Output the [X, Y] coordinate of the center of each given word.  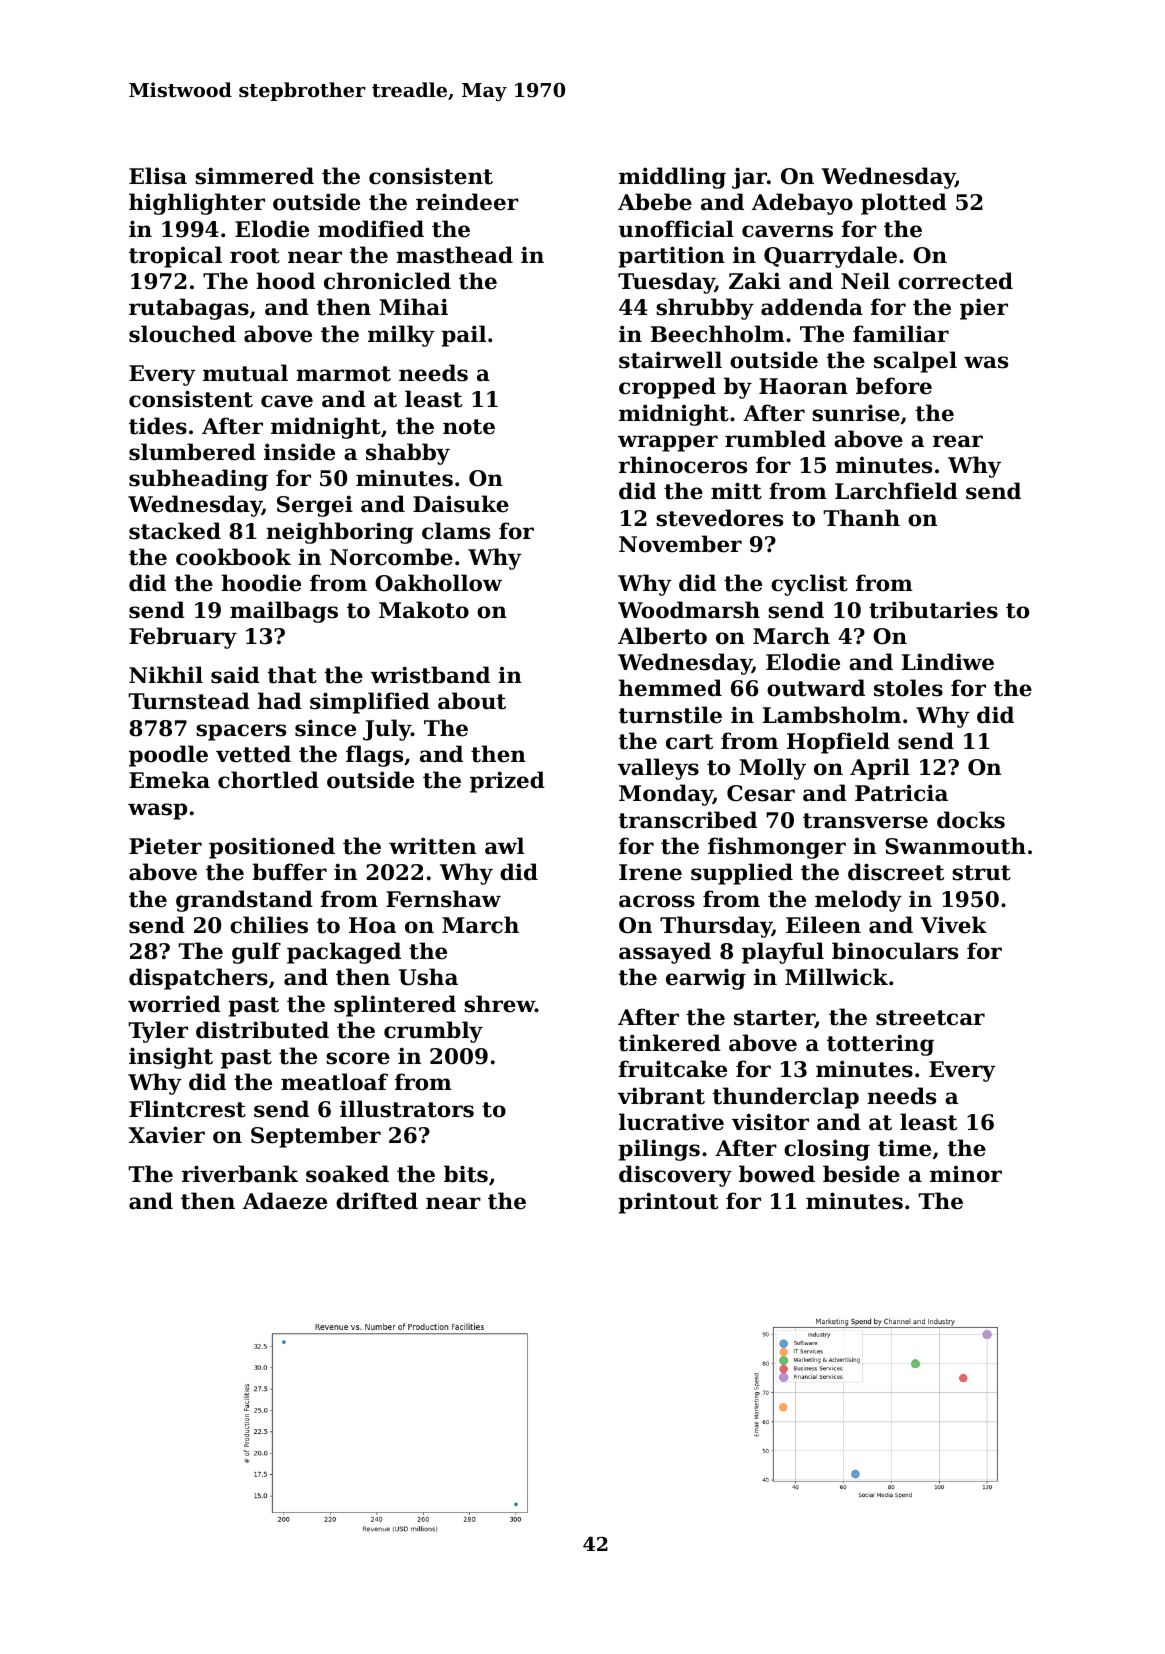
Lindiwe [948, 662]
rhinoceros [683, 465]
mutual [245, 373]
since [325, 728]
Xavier [166, 1135]
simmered [254, 176]
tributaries [933, 610]
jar [749, 178]
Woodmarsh [689, 610]
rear [958, 441]
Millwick [836, 977]
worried [174, 1004]
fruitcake [673, 1069]
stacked [175, 531]
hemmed [670, 688]
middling [672, 178]
